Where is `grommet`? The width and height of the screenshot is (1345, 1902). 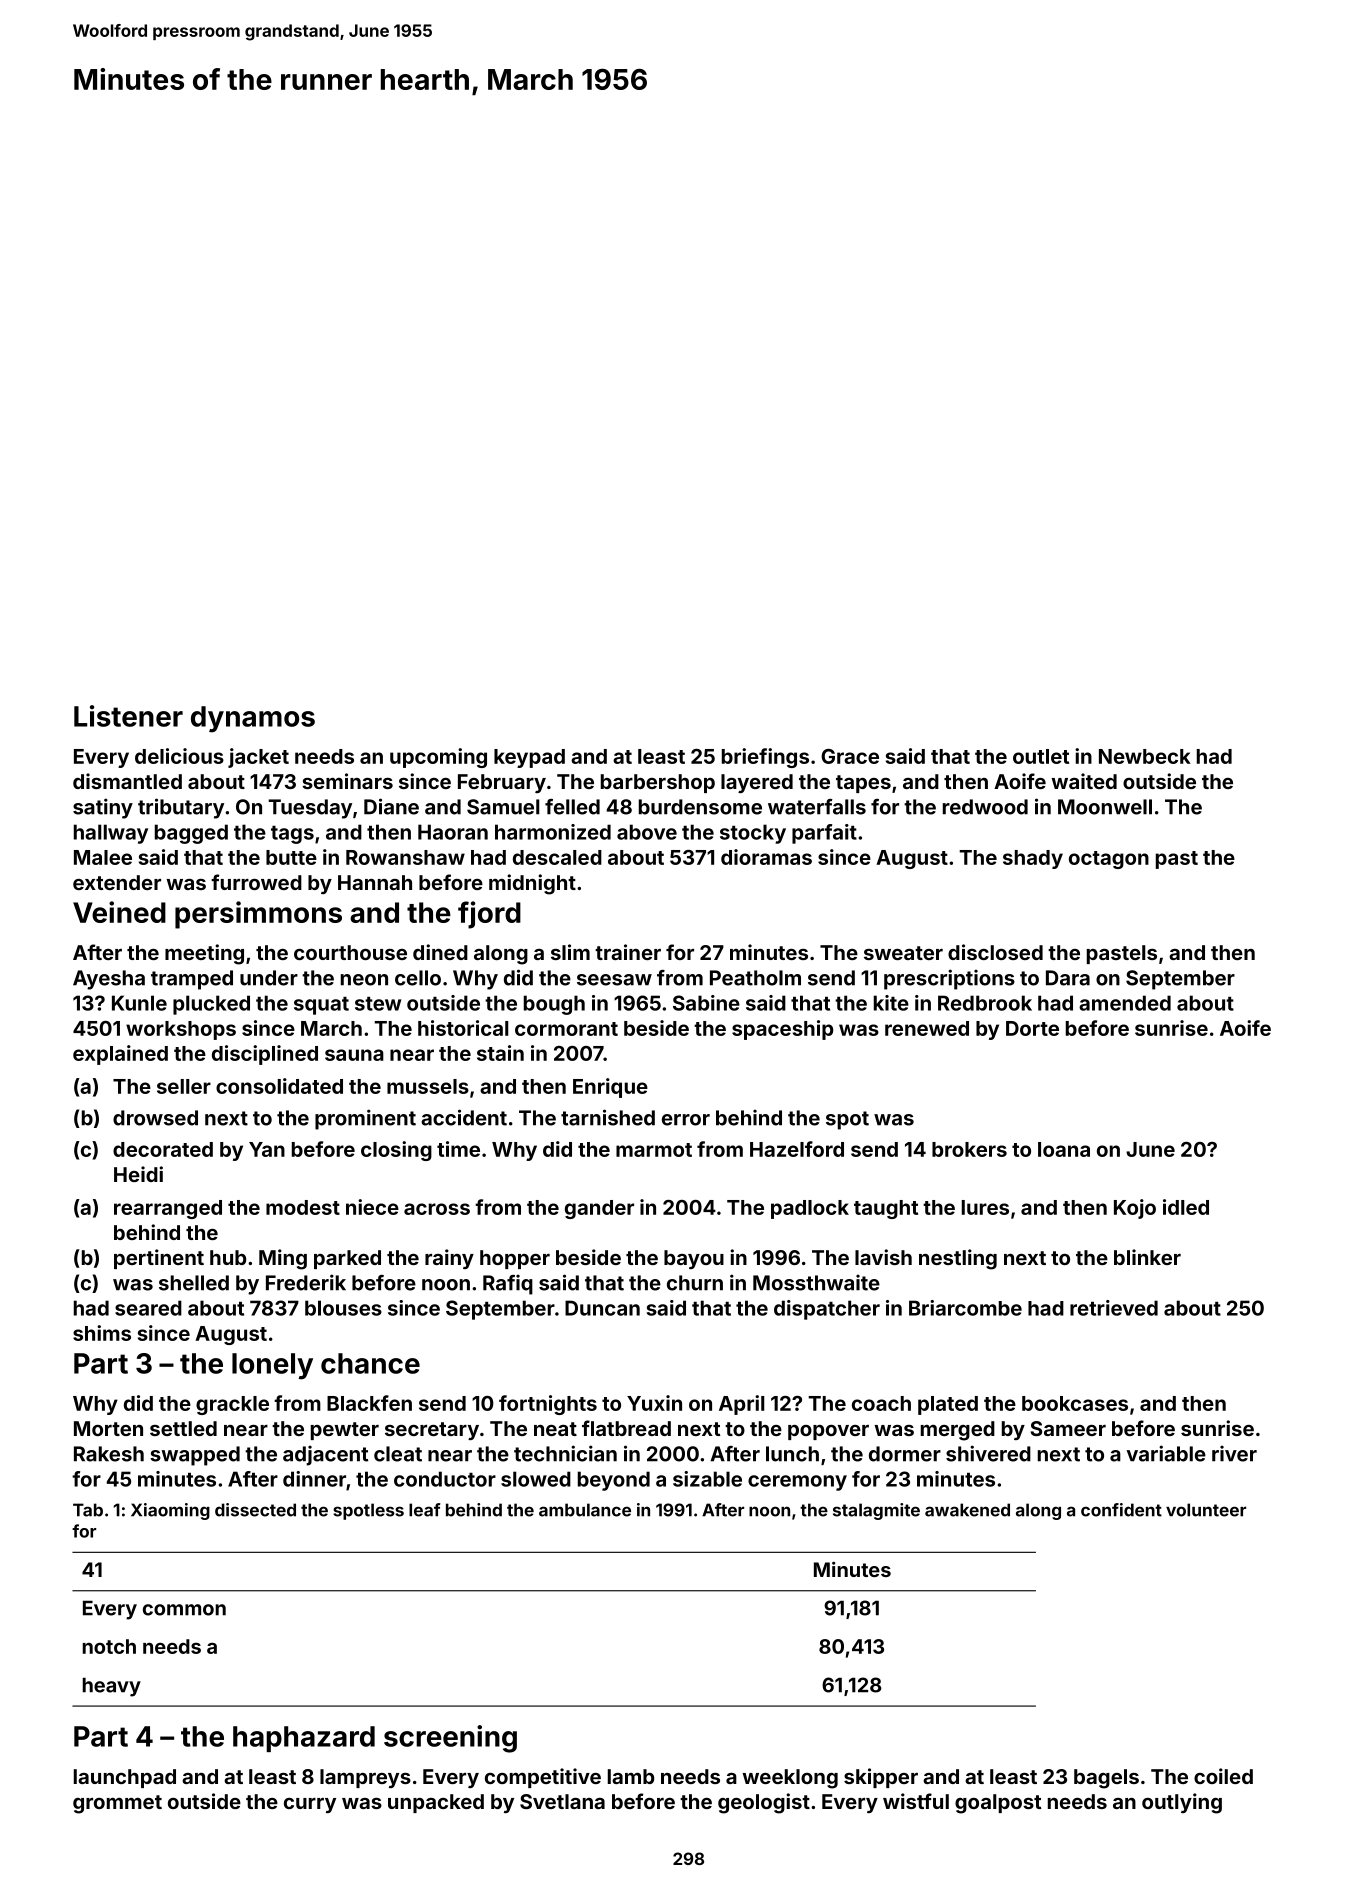 grommet is located at coordinates (117, 1804).
